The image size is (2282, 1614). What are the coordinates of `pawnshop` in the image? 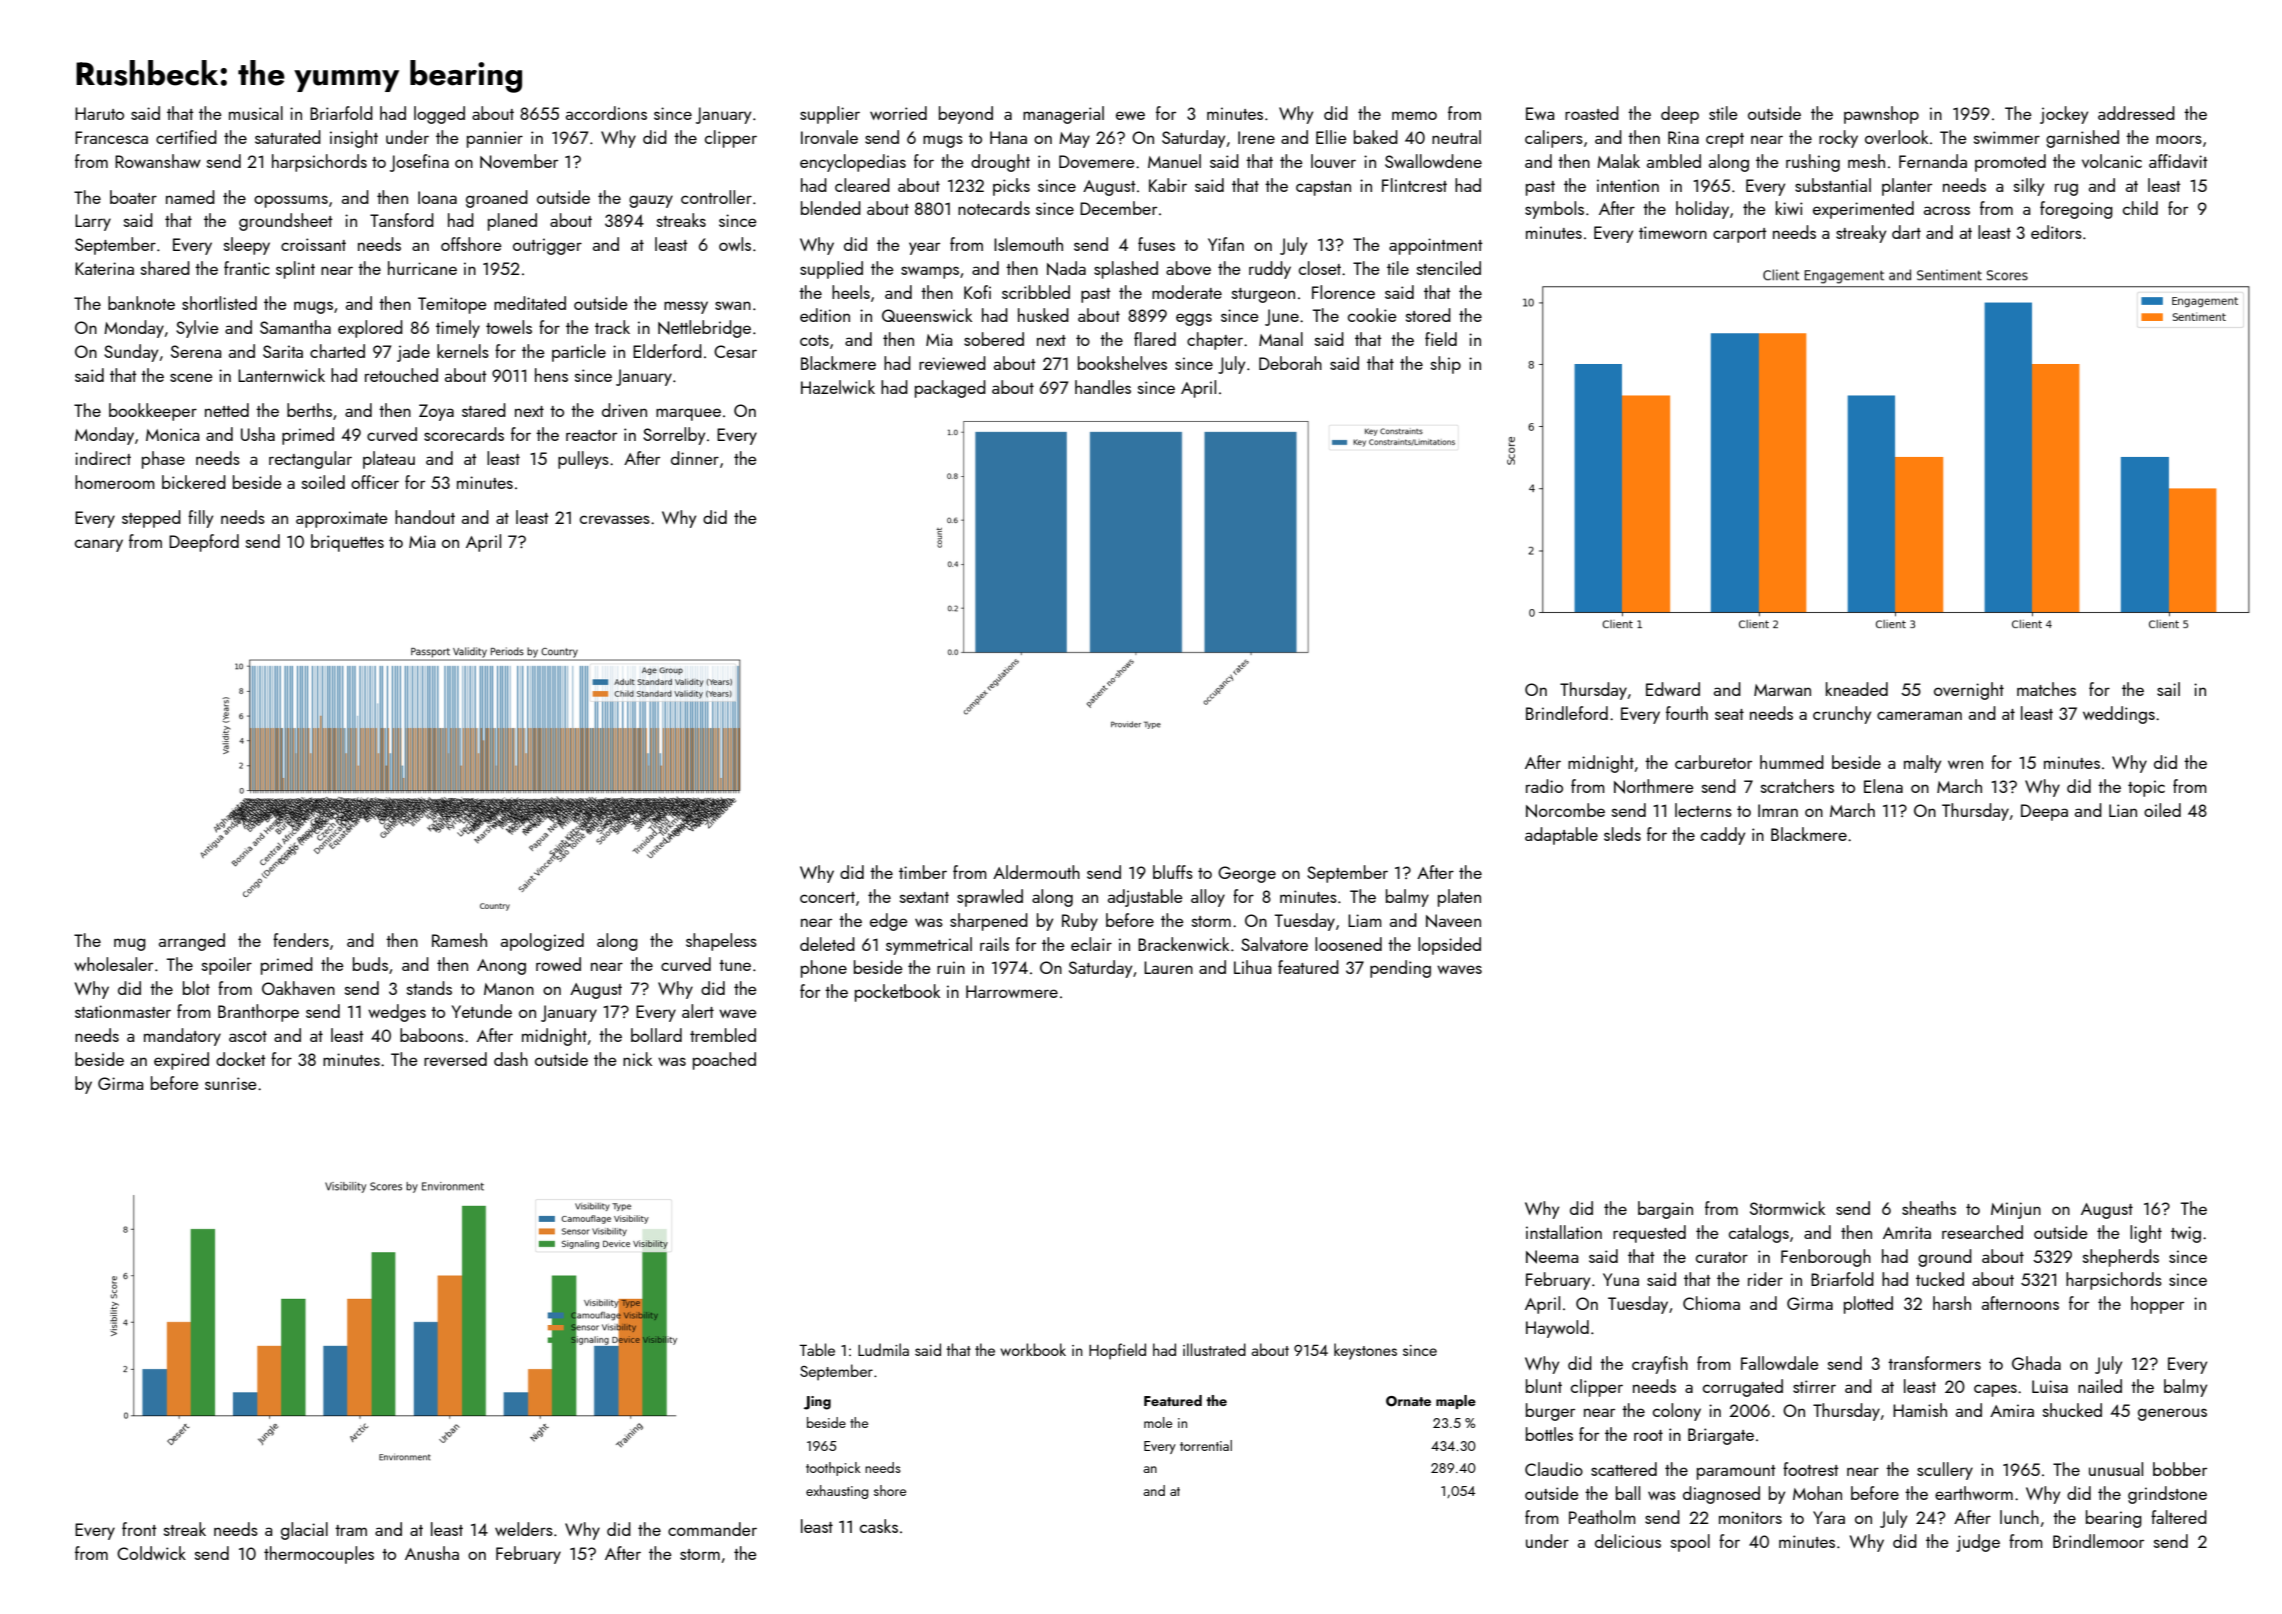 It's located at (1881, 115).
